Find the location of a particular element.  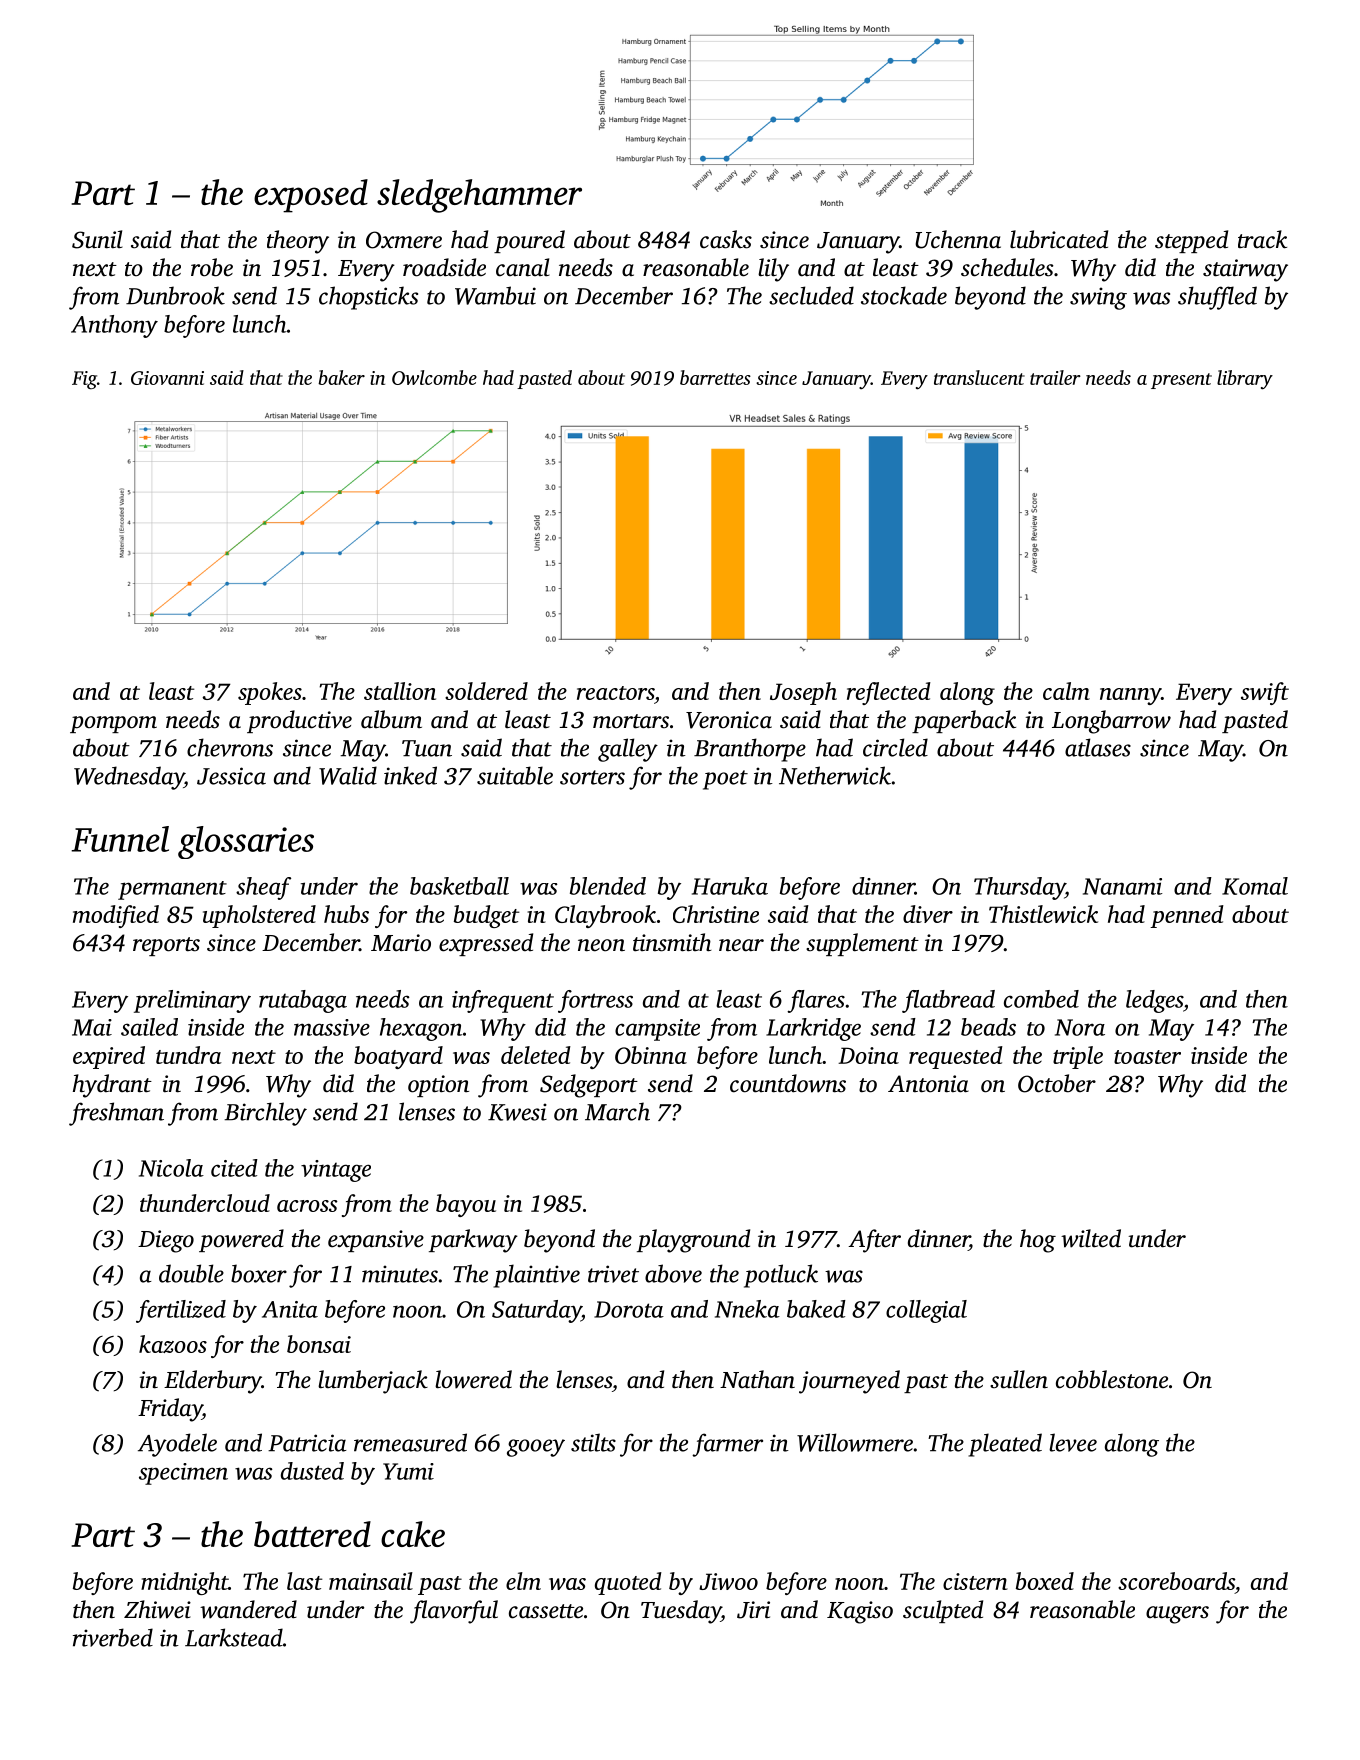

battered is located at coordinates (312, 1534).
